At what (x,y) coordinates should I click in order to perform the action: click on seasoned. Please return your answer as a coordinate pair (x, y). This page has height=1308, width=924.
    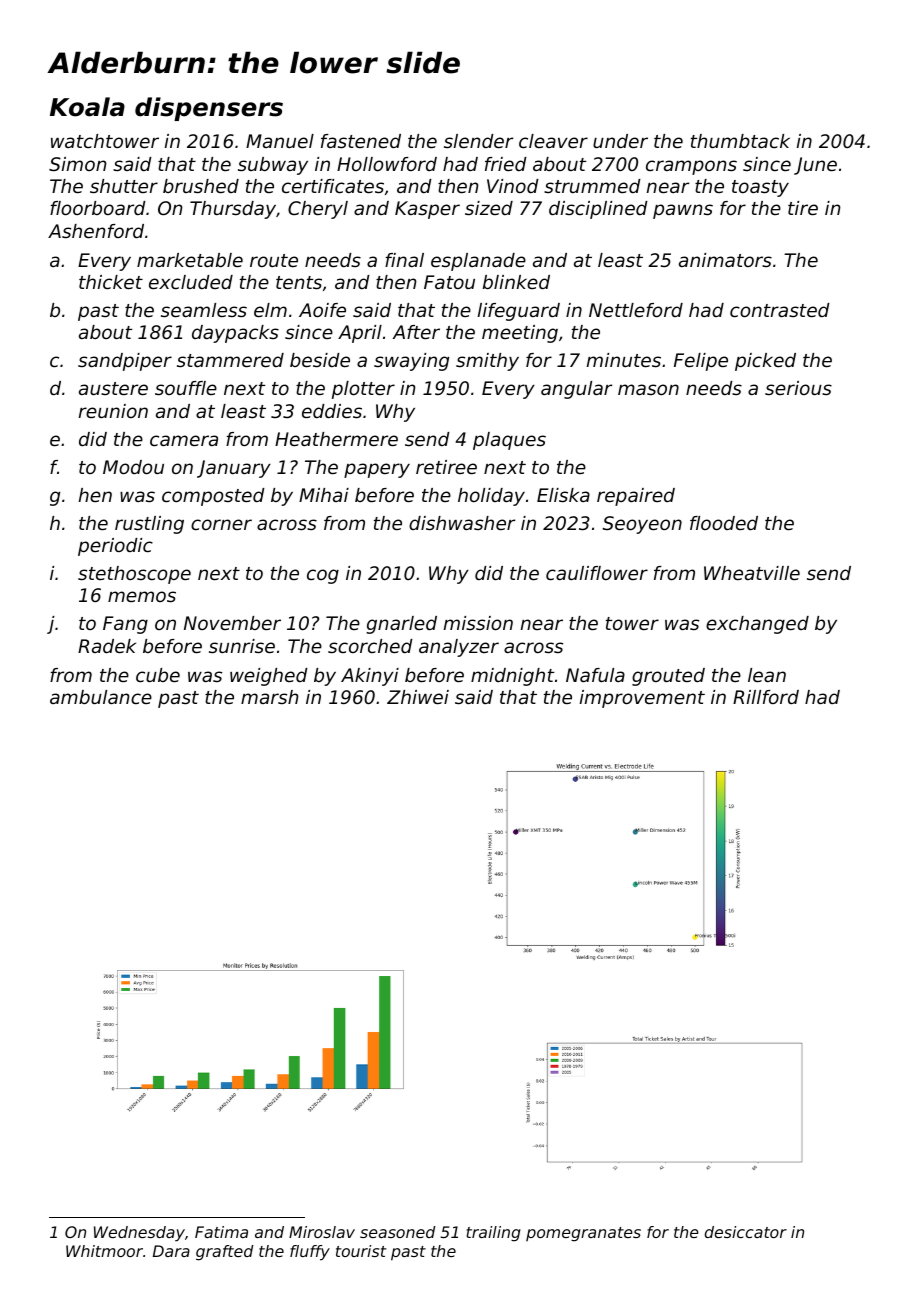
    Looking at the image, I should click on (398, 1232).
